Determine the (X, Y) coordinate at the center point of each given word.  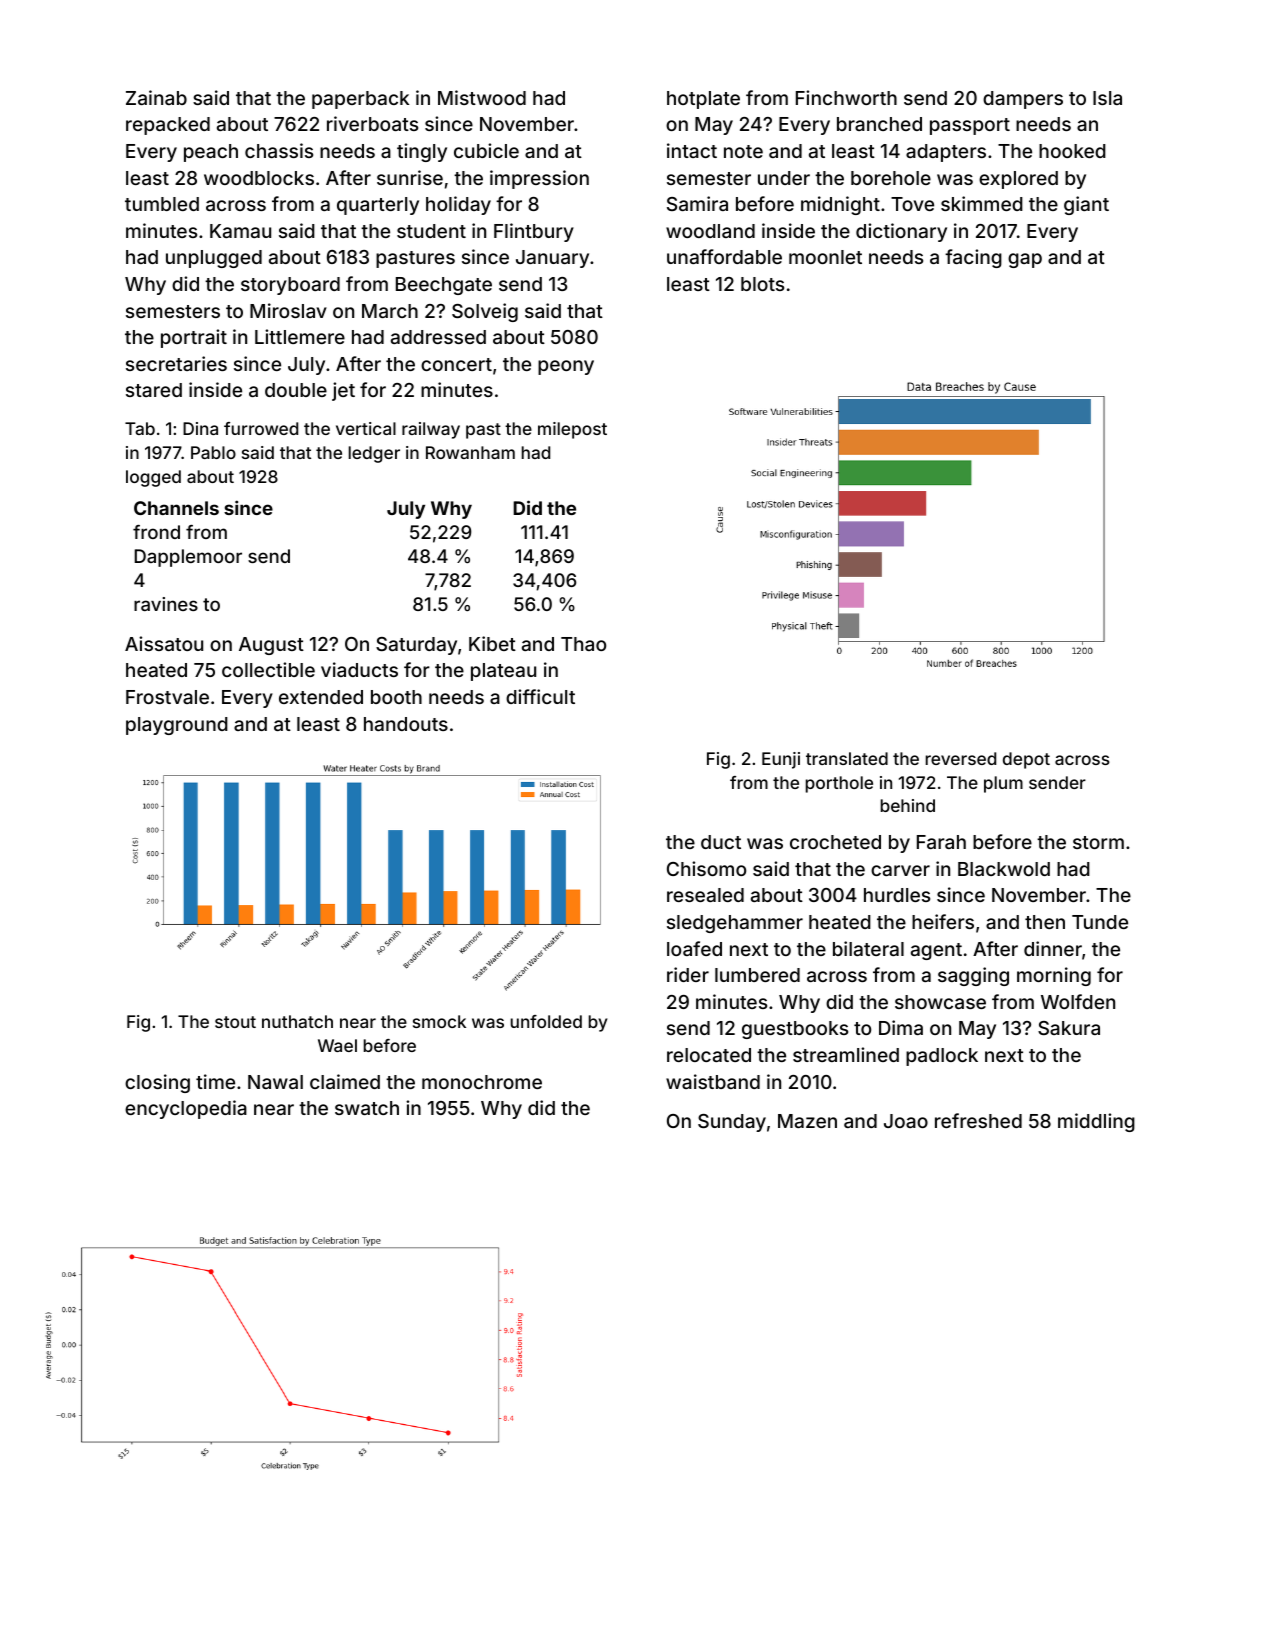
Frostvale (167, 697)
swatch (367, 1108)
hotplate (703, 100)
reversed (961, 758)
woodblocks (259, 178)
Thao (583, 644)
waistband (713, 1081)
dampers (1023, 100)
